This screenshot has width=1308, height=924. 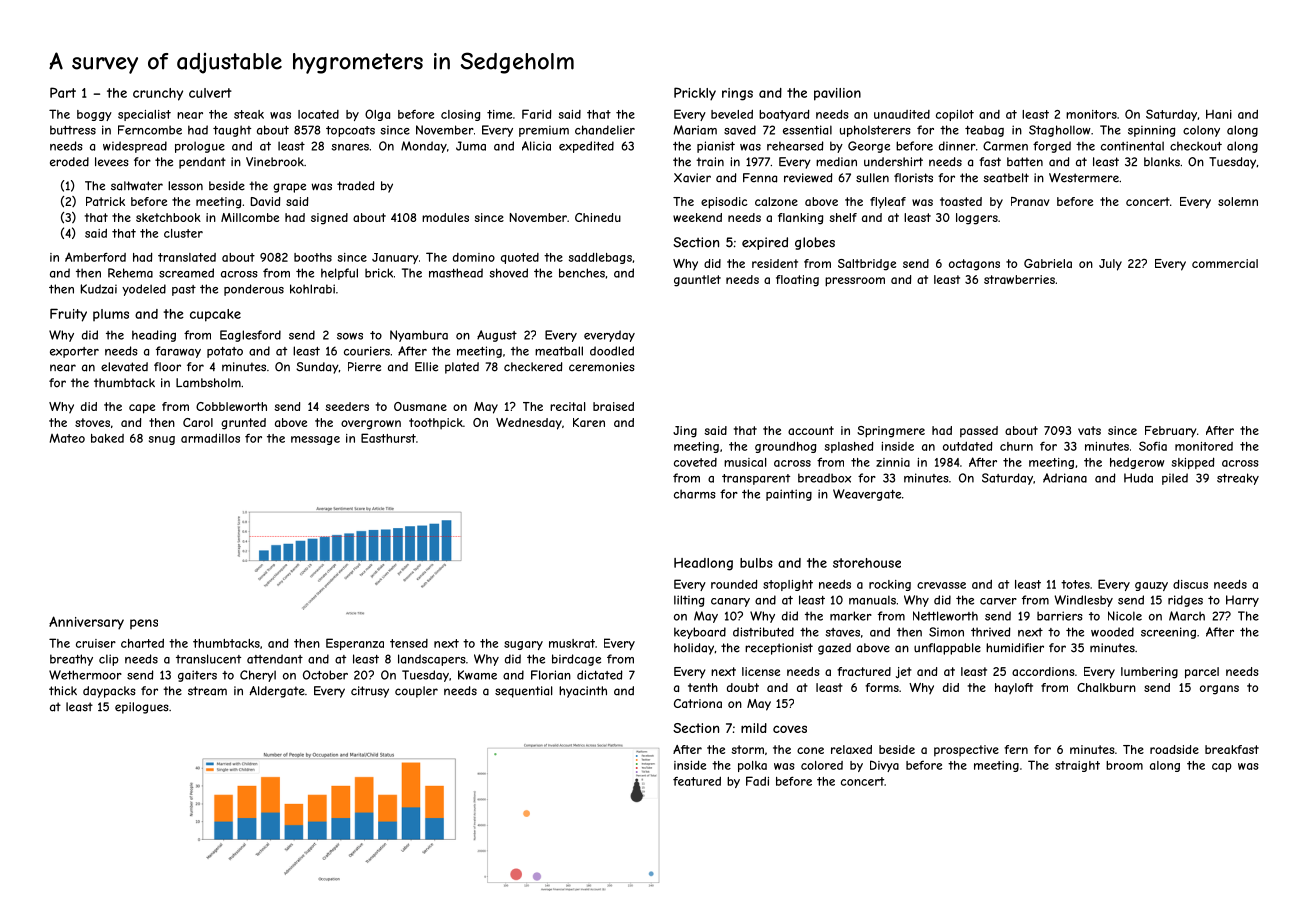 I want to click on Prickly, so click(x=695, y=94).
